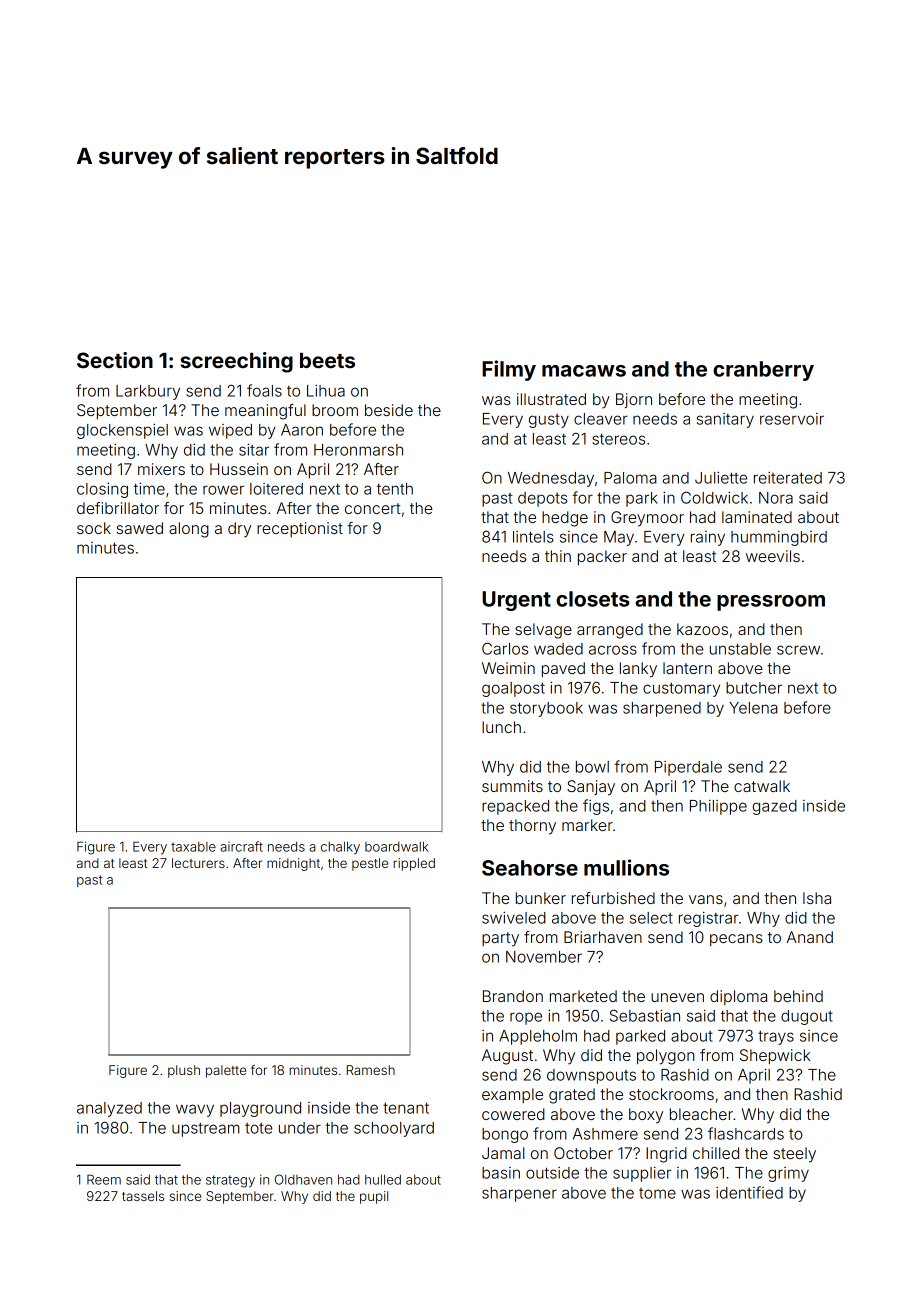 The image size is (924, 1311). What do you see at coordinates (771, 603) in the screenshot?
I see `pressroom` at bounding box center [771, 603].
